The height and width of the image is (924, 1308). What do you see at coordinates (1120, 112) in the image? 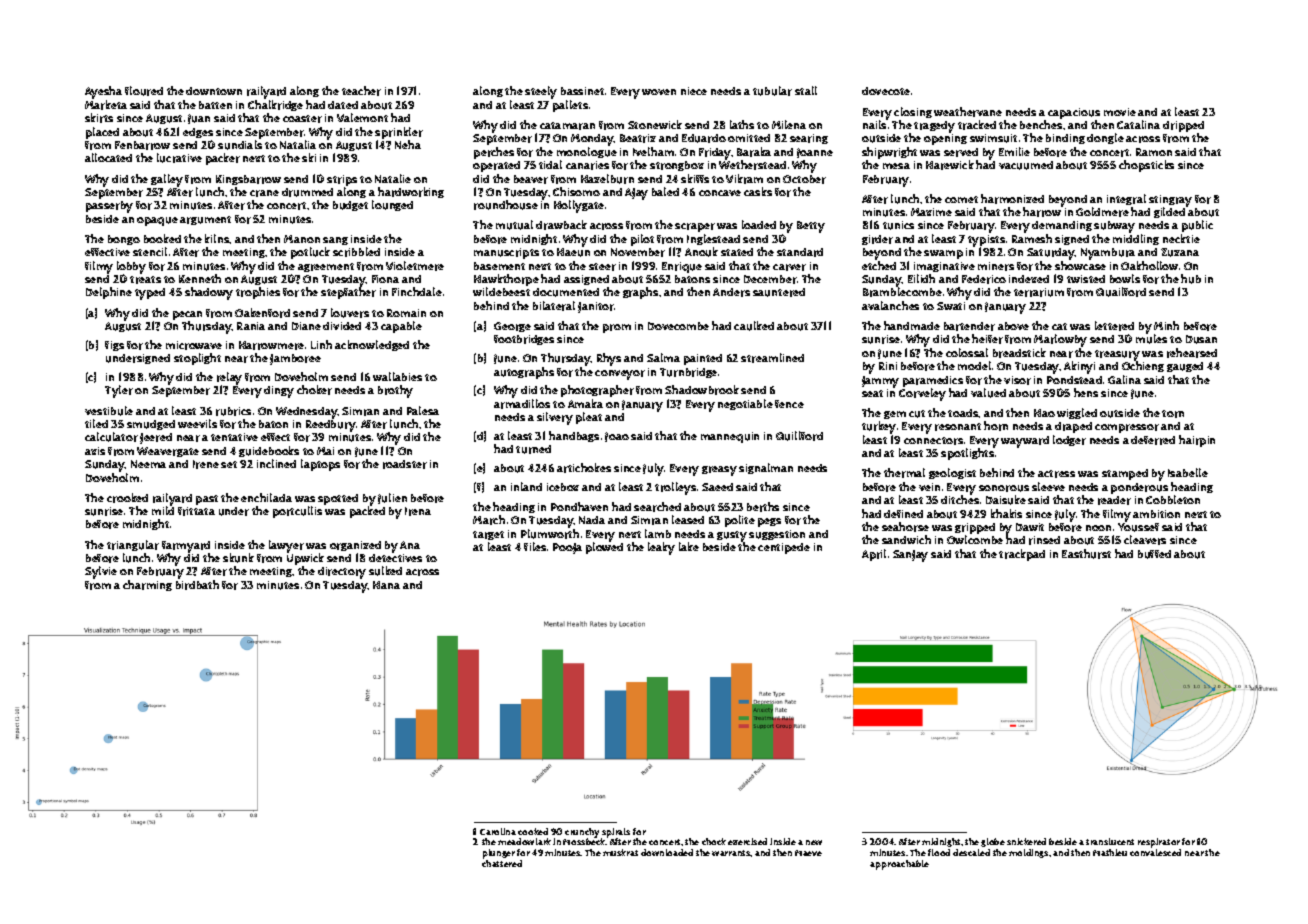
I see `movie` at bounding box center [1120, 112].
